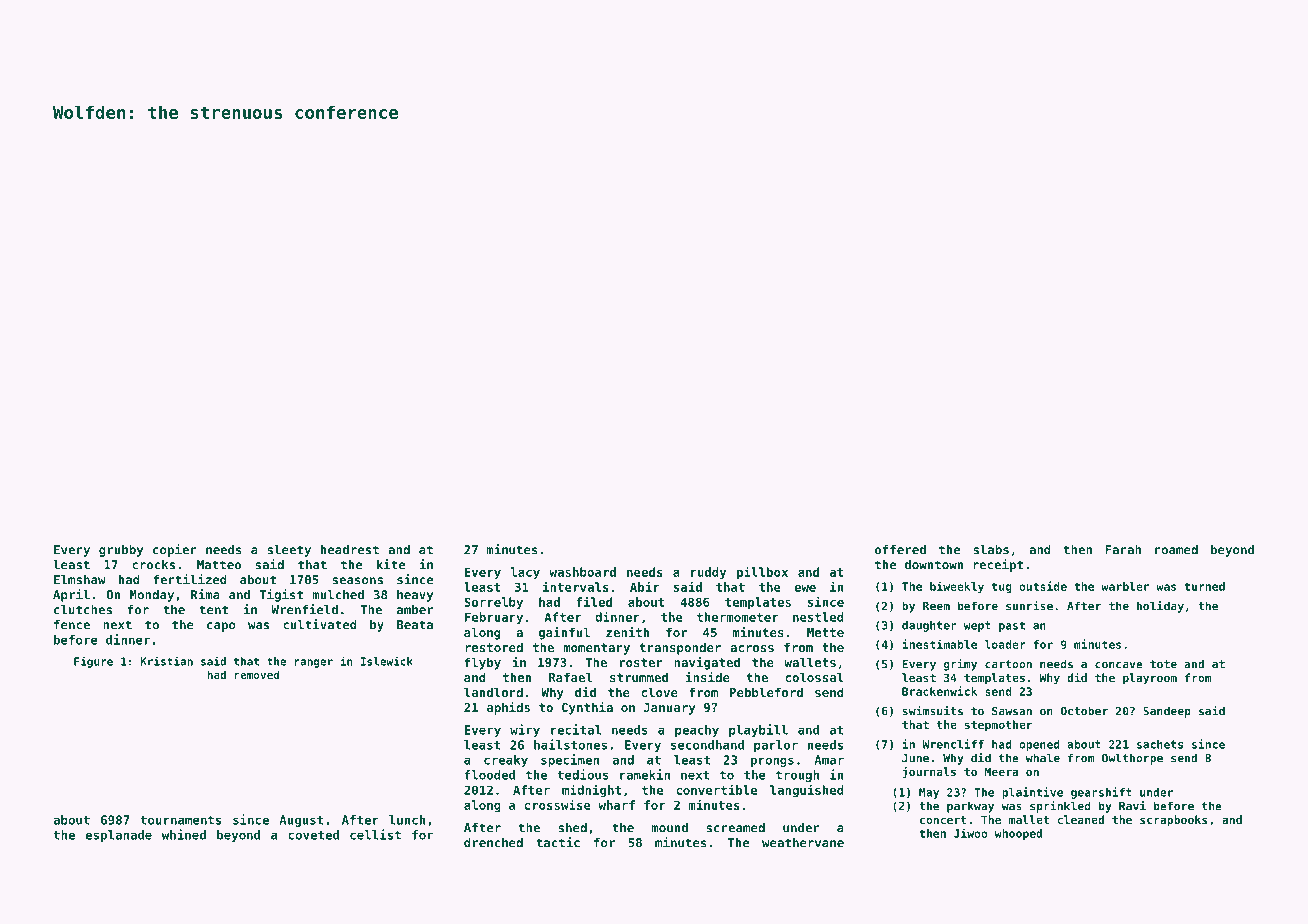  What do you see at coordinates (645, 774) in the screenshot?
I see `ramekin` at bounding box center [645, 774].
